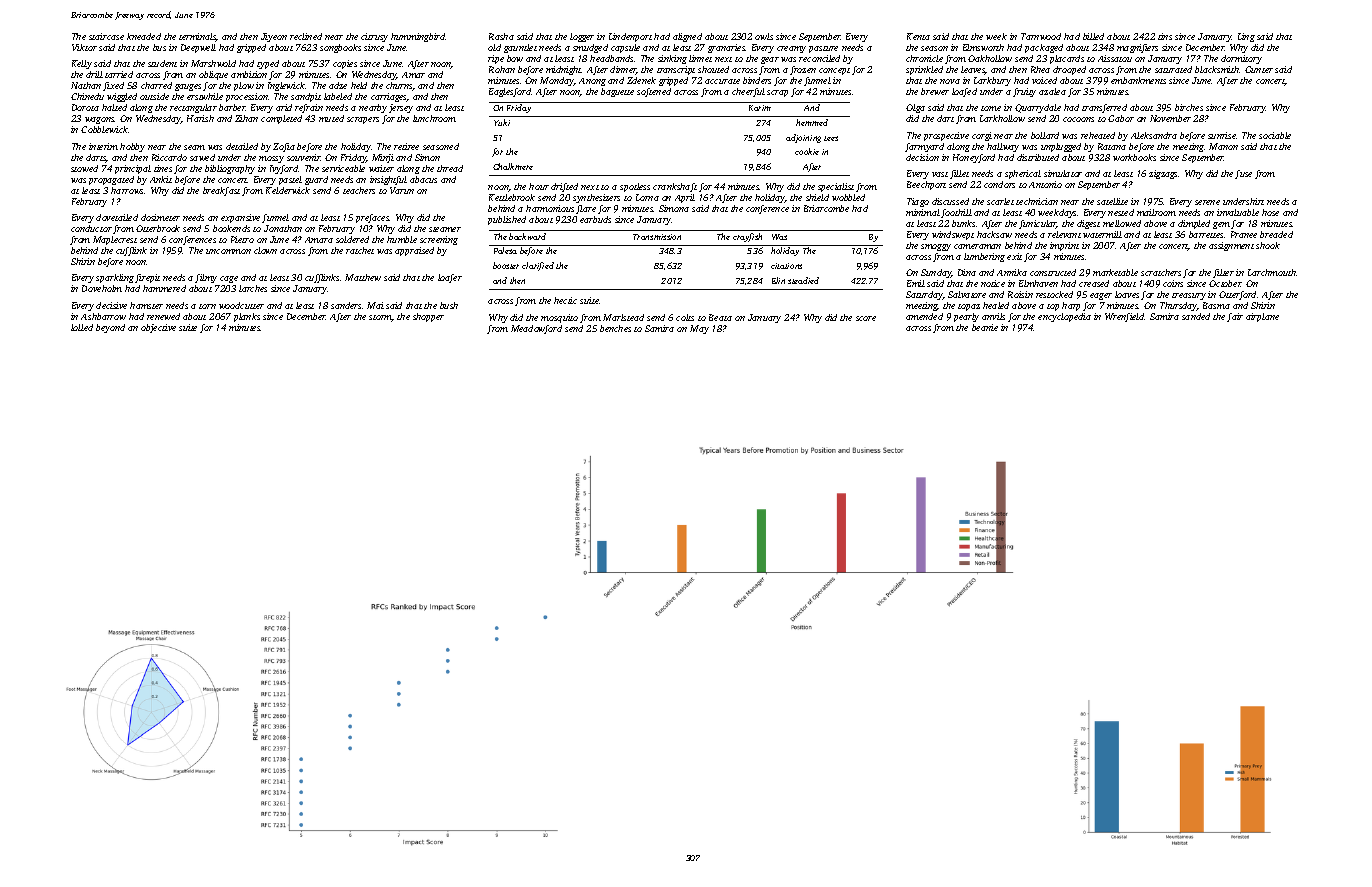 This page has width=1372, height=887. Describe the element at coordinates (434, 118) in the page. I see `lunchroom` at that location.
